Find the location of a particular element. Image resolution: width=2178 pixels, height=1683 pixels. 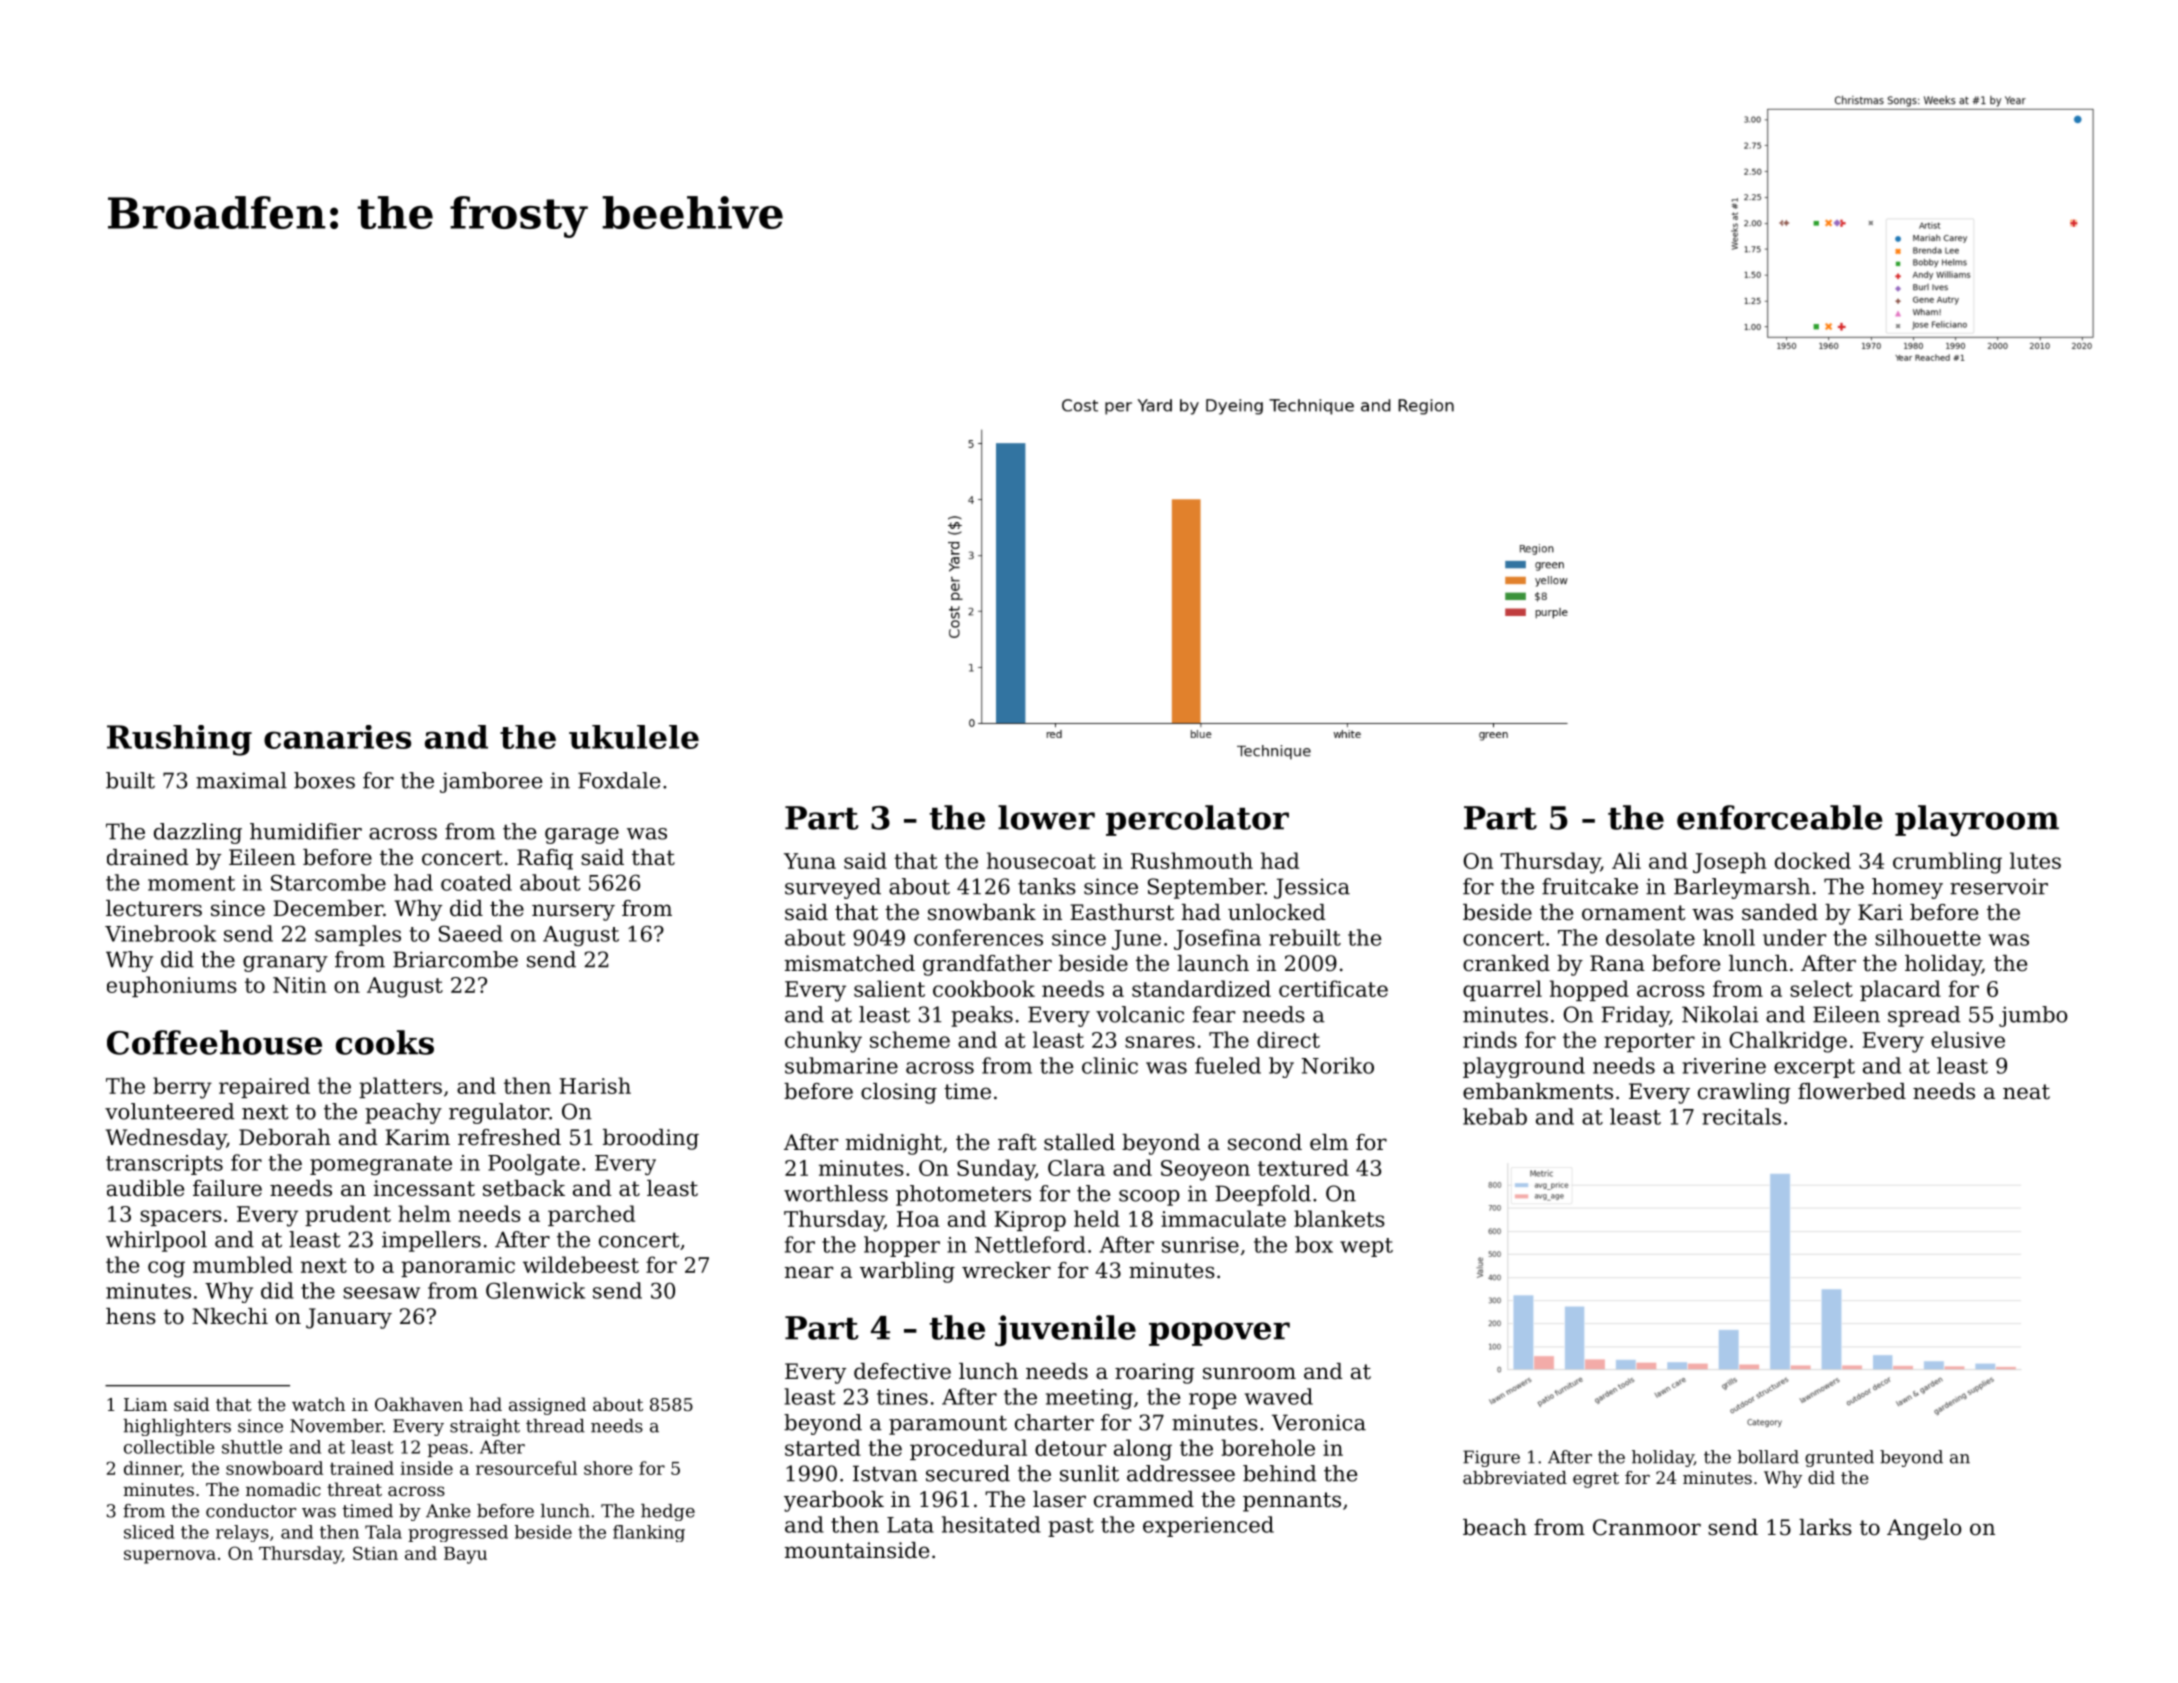

Stian is located at coordinates (375, 1553).
